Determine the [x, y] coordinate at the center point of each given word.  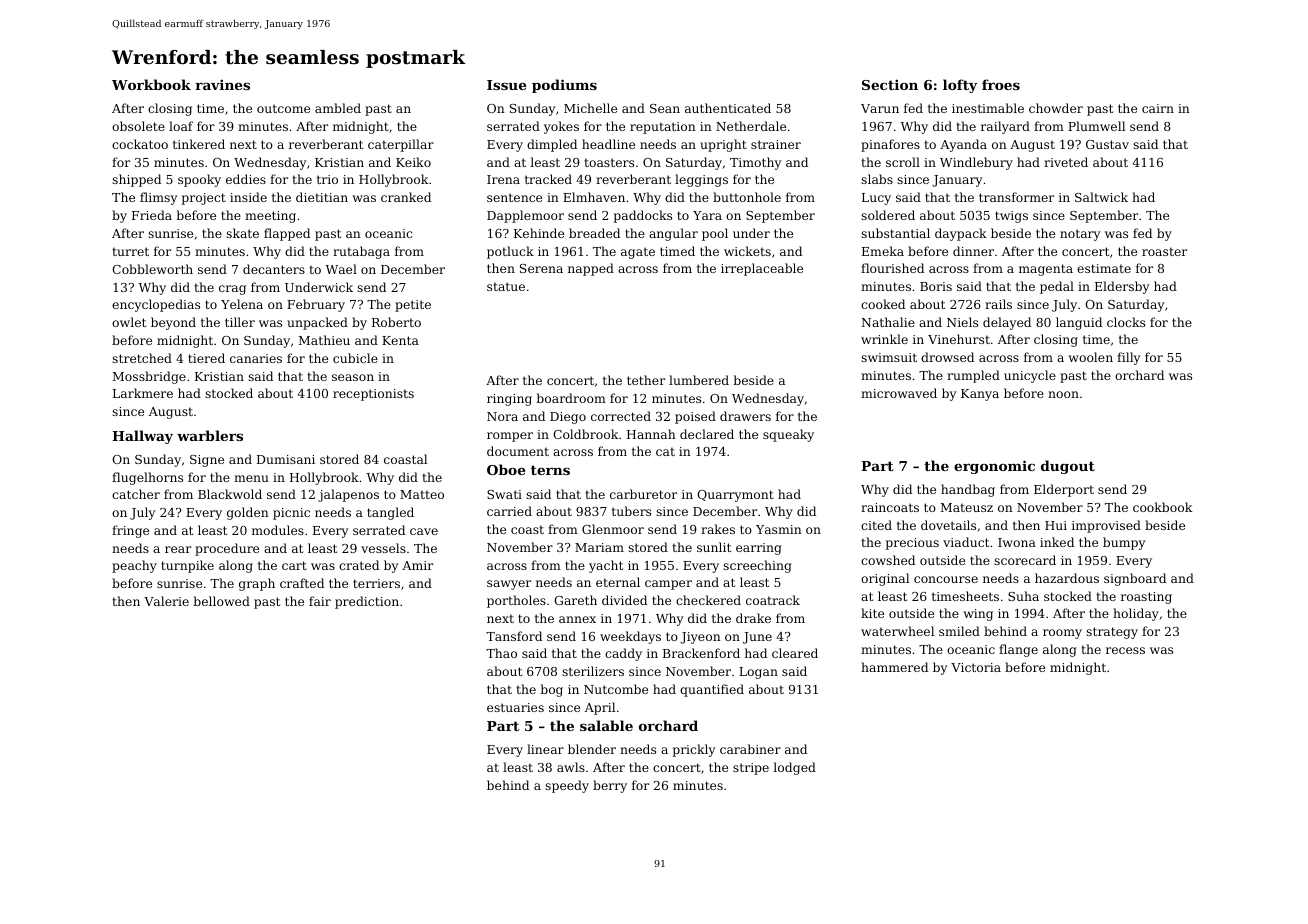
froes [1001, 84]
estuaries [515, 707]
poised [695, 417]
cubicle [355, 358]
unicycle [1030, 376]
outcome [283, 108]
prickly [694, 750]
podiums [564, 86]
